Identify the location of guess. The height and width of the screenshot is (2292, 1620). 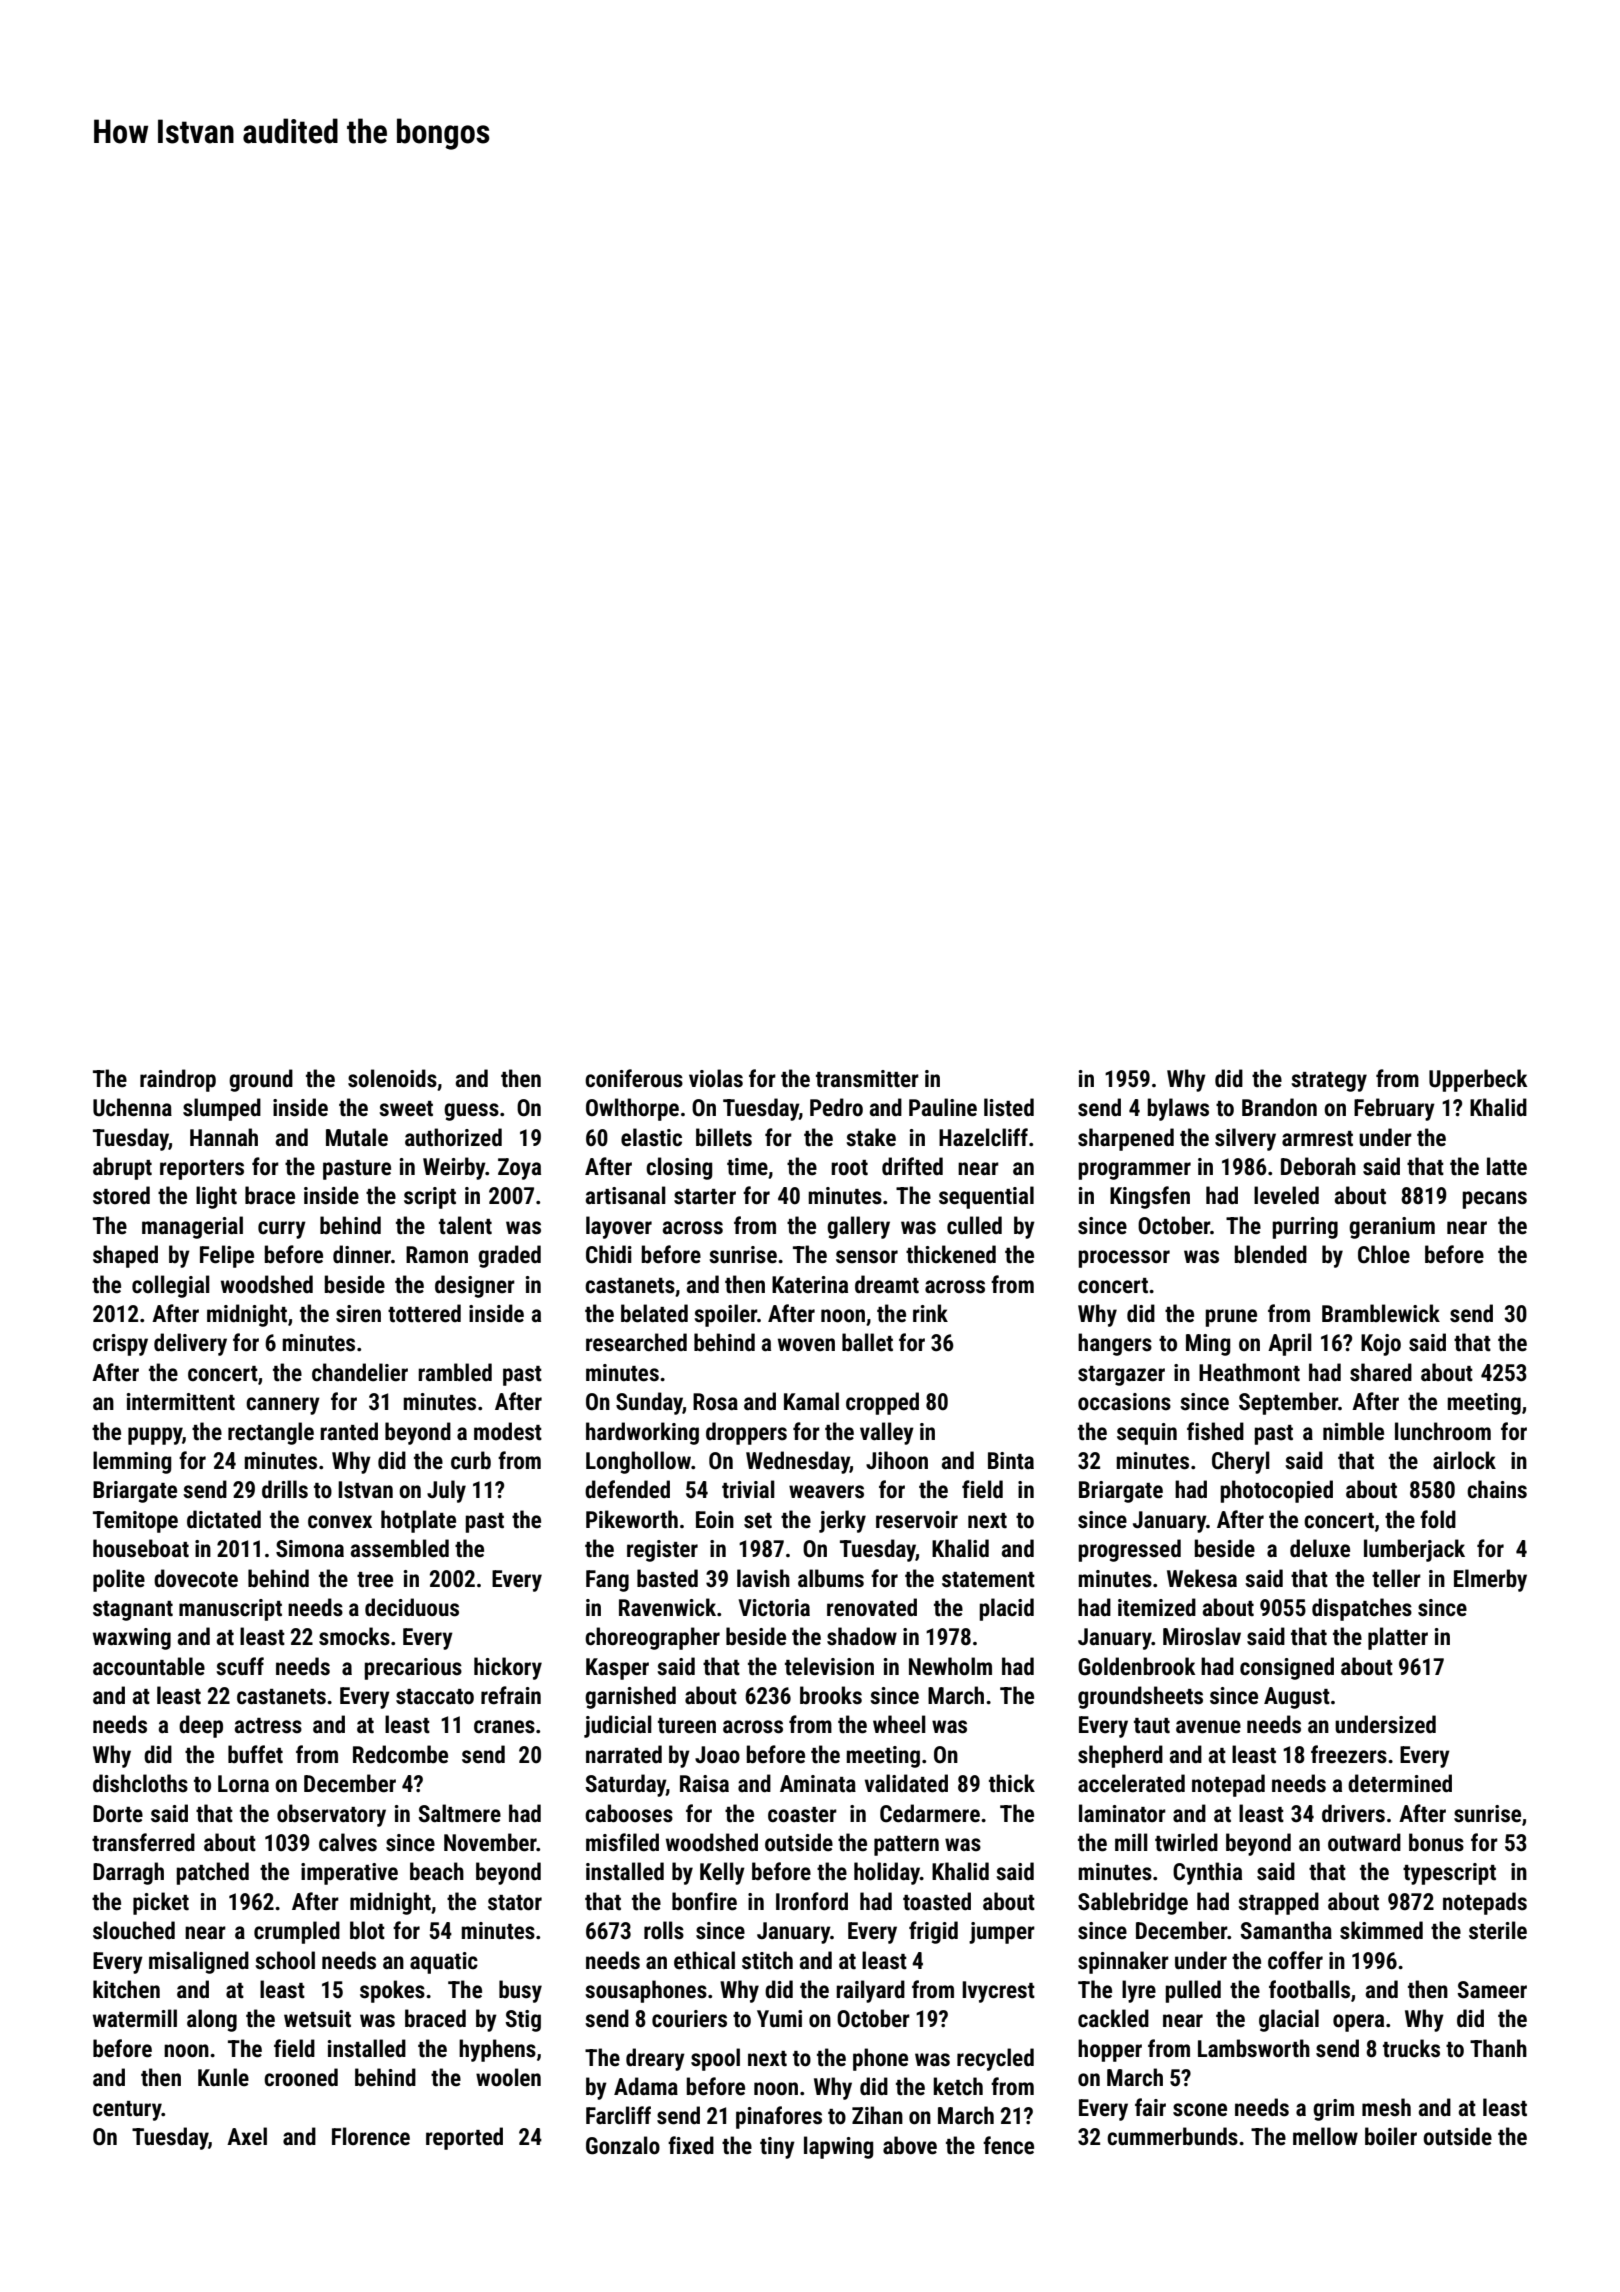
(471, 1112).
